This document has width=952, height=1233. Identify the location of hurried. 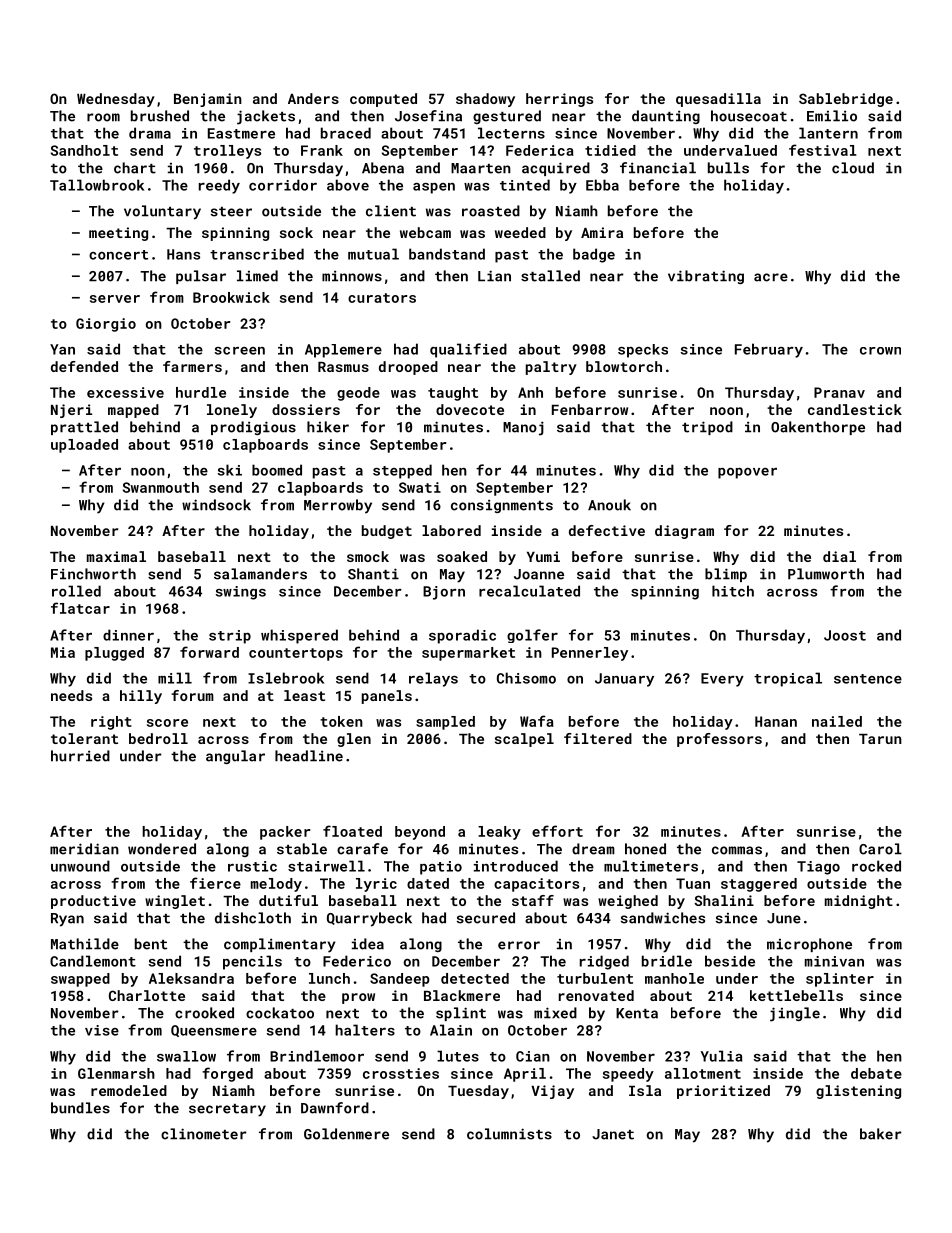
(80, 756).
